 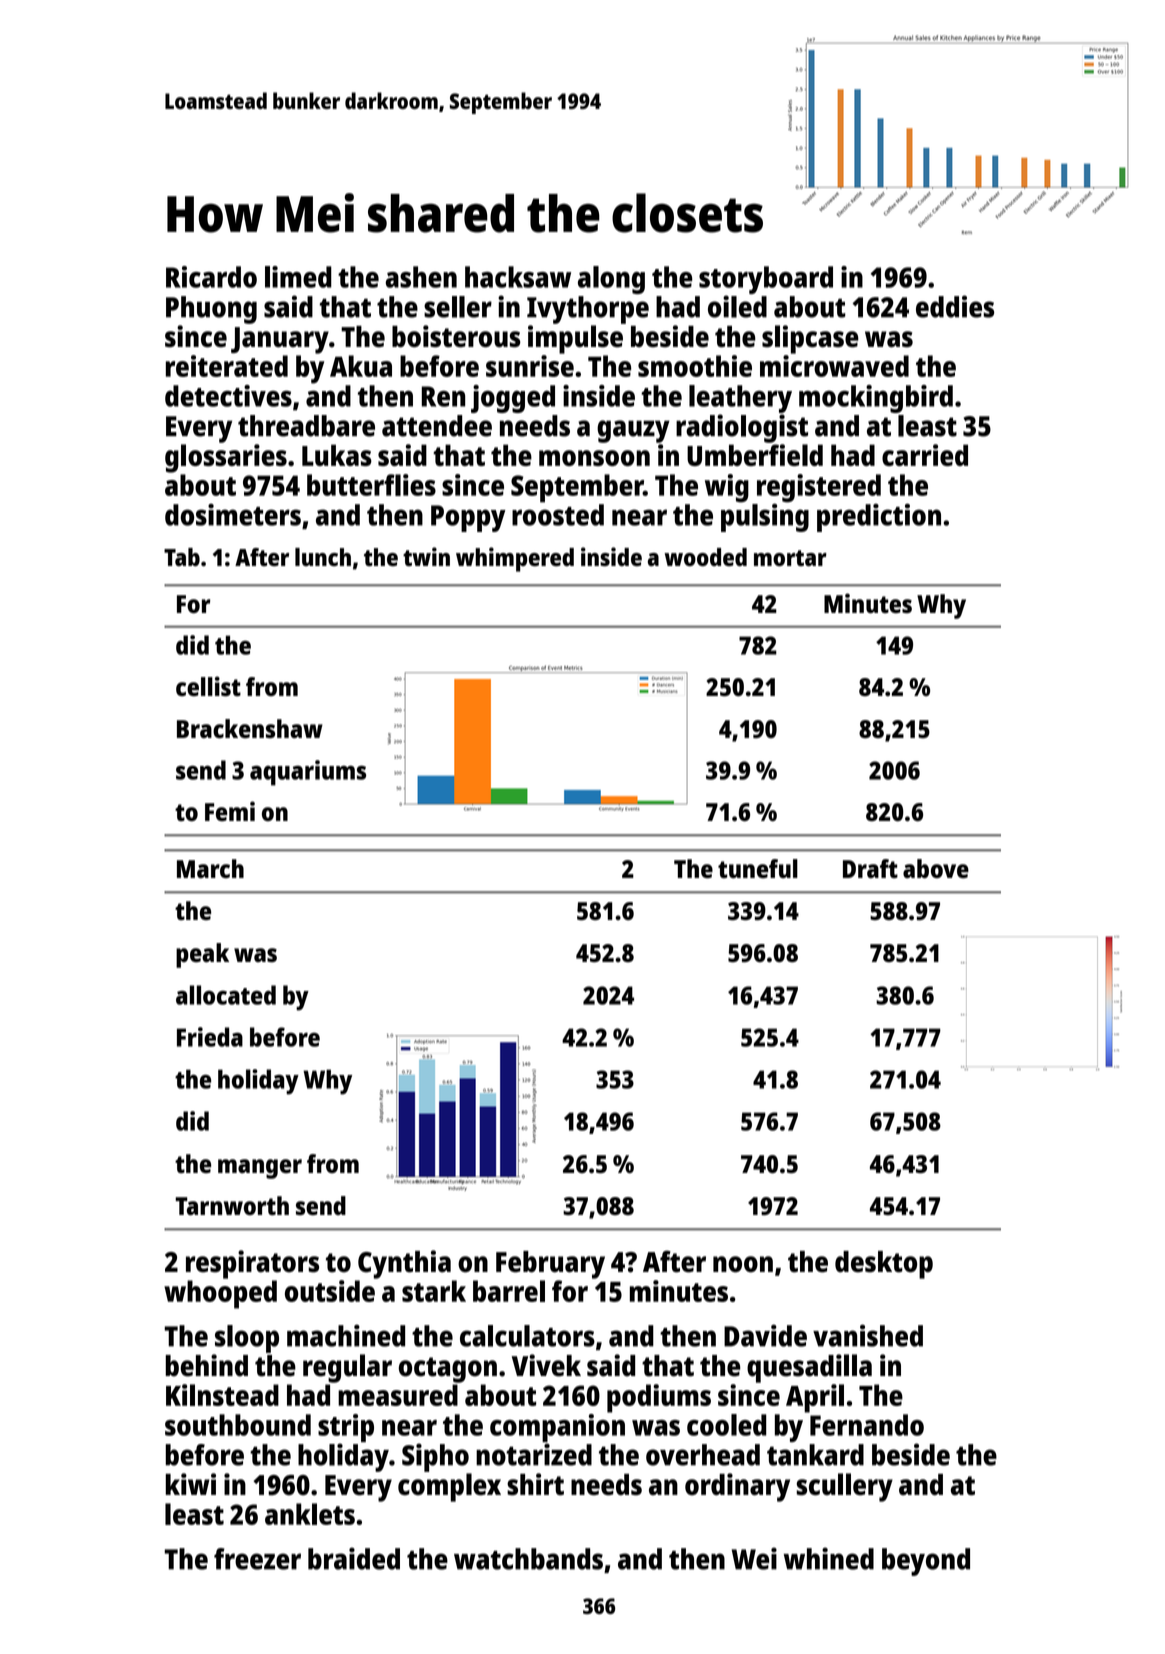 I want to click on Tab, so click(x=182, y=557).
